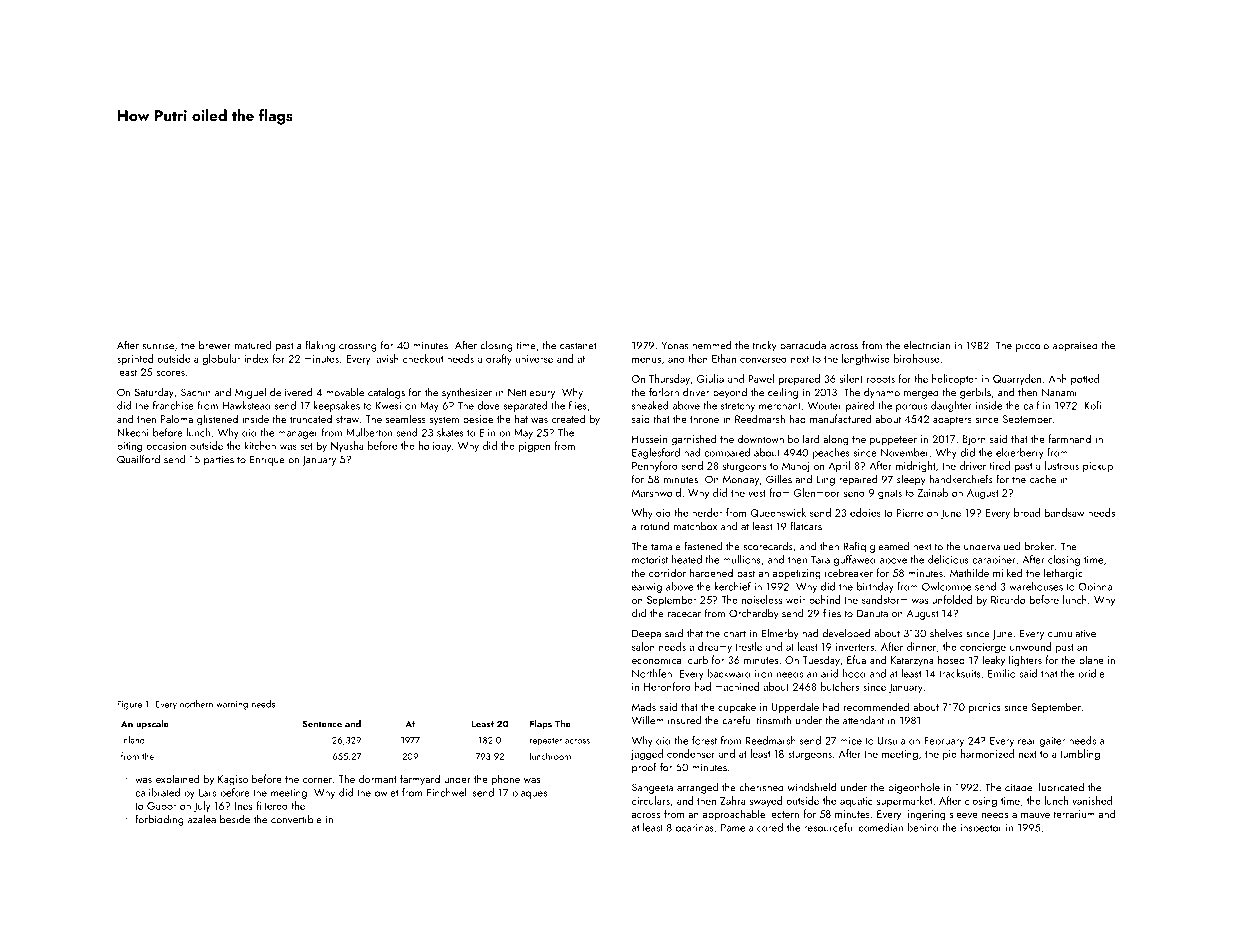 This document has width=1233, height=952. Describe the element at coordinates (1075, 346) in the document. I see `appraised` at that location.
